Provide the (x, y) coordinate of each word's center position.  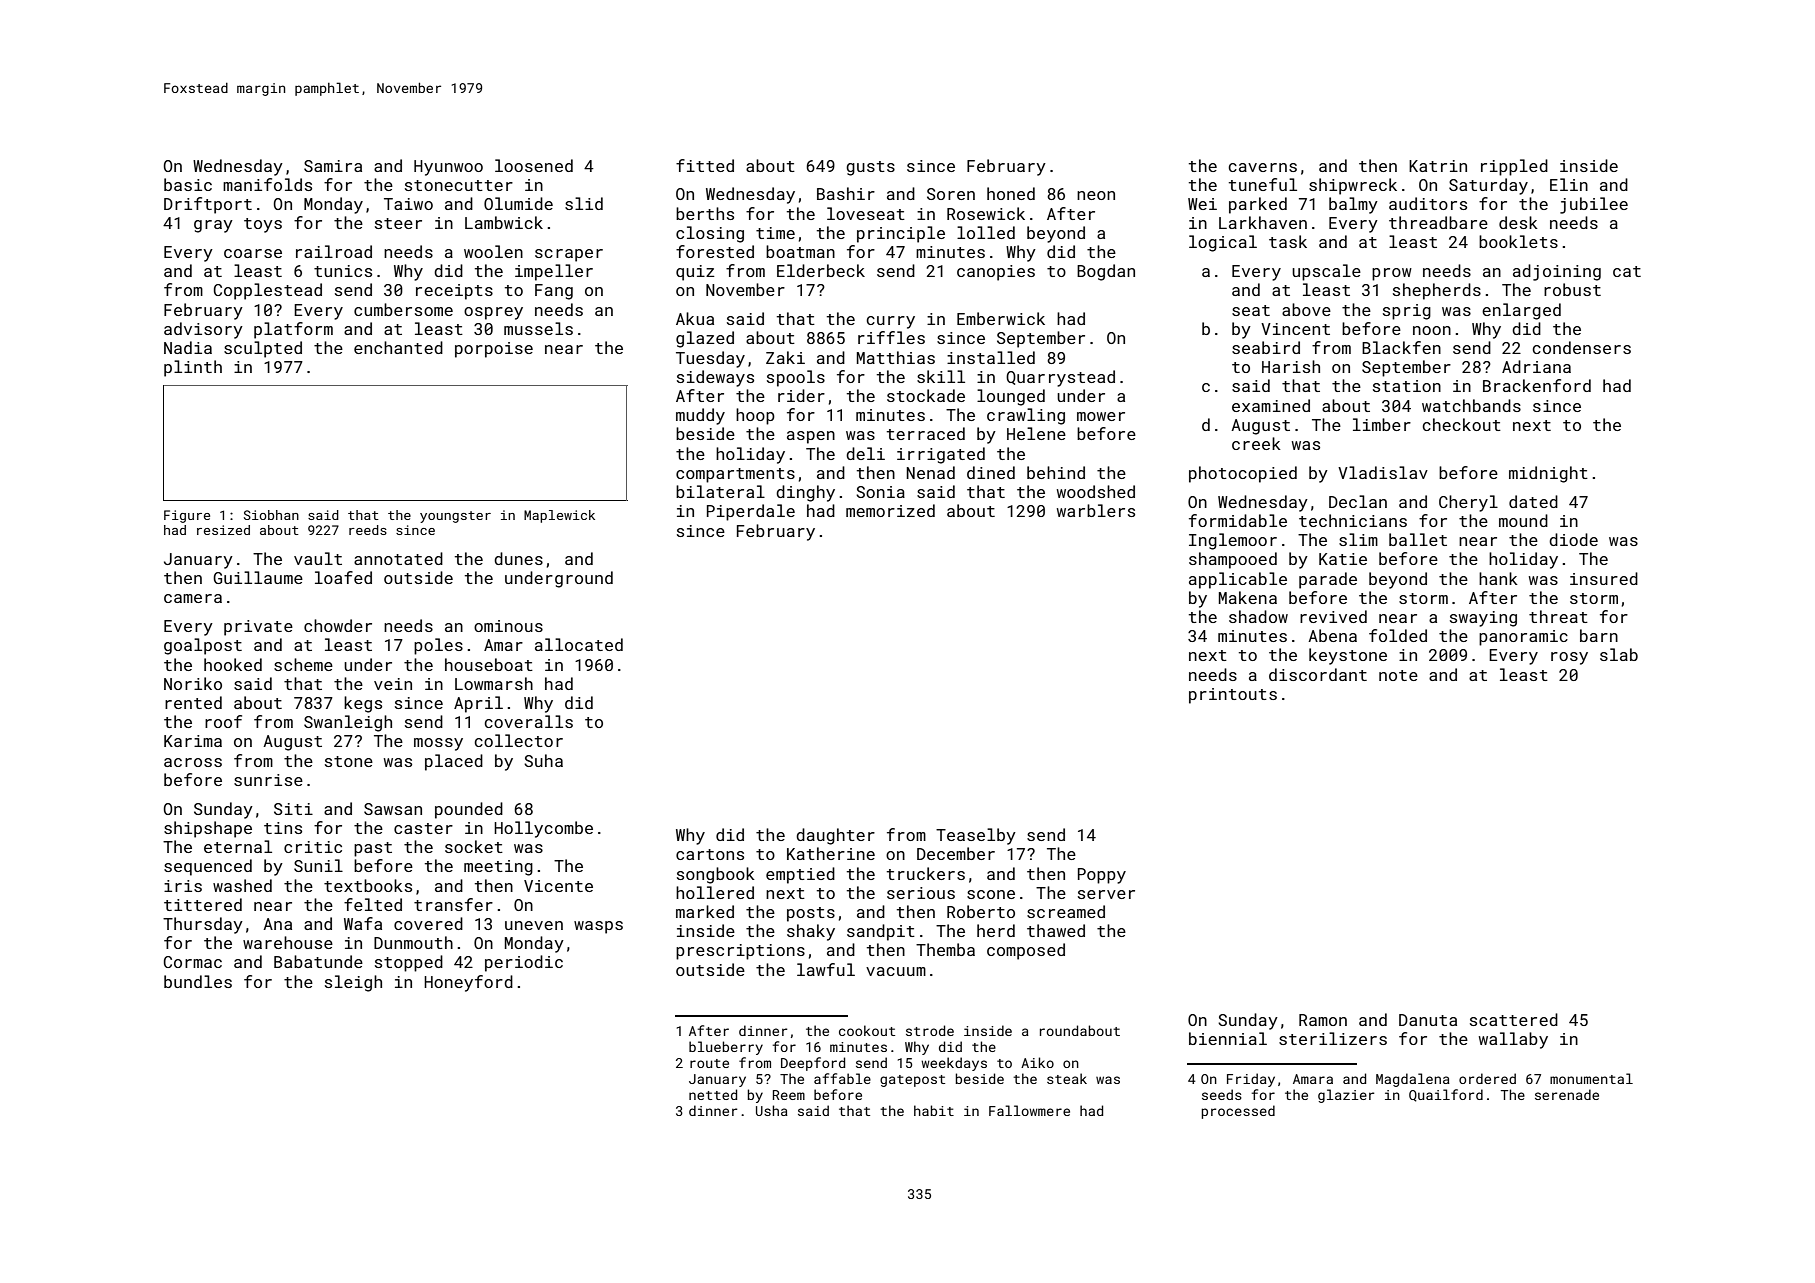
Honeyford (468, 983)
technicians (1353, 520)
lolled (986, 232)
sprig (1407, 312)
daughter (835, 836)
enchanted (398, 347)
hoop (755, 416)
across (193, 762)
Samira (333, 166)
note (1398, 675)
